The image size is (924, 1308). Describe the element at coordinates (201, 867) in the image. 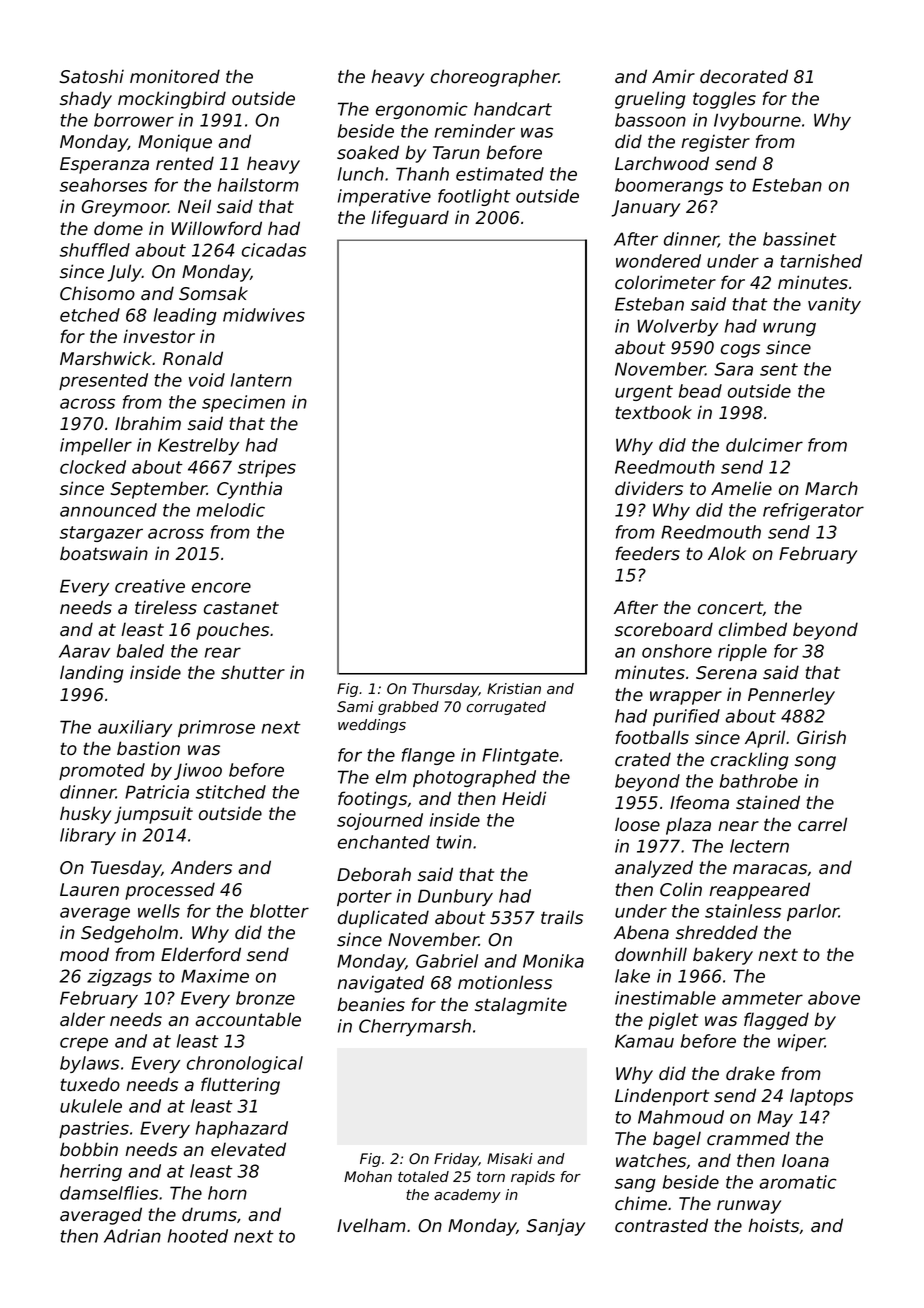

I see `Anders` at that location.
